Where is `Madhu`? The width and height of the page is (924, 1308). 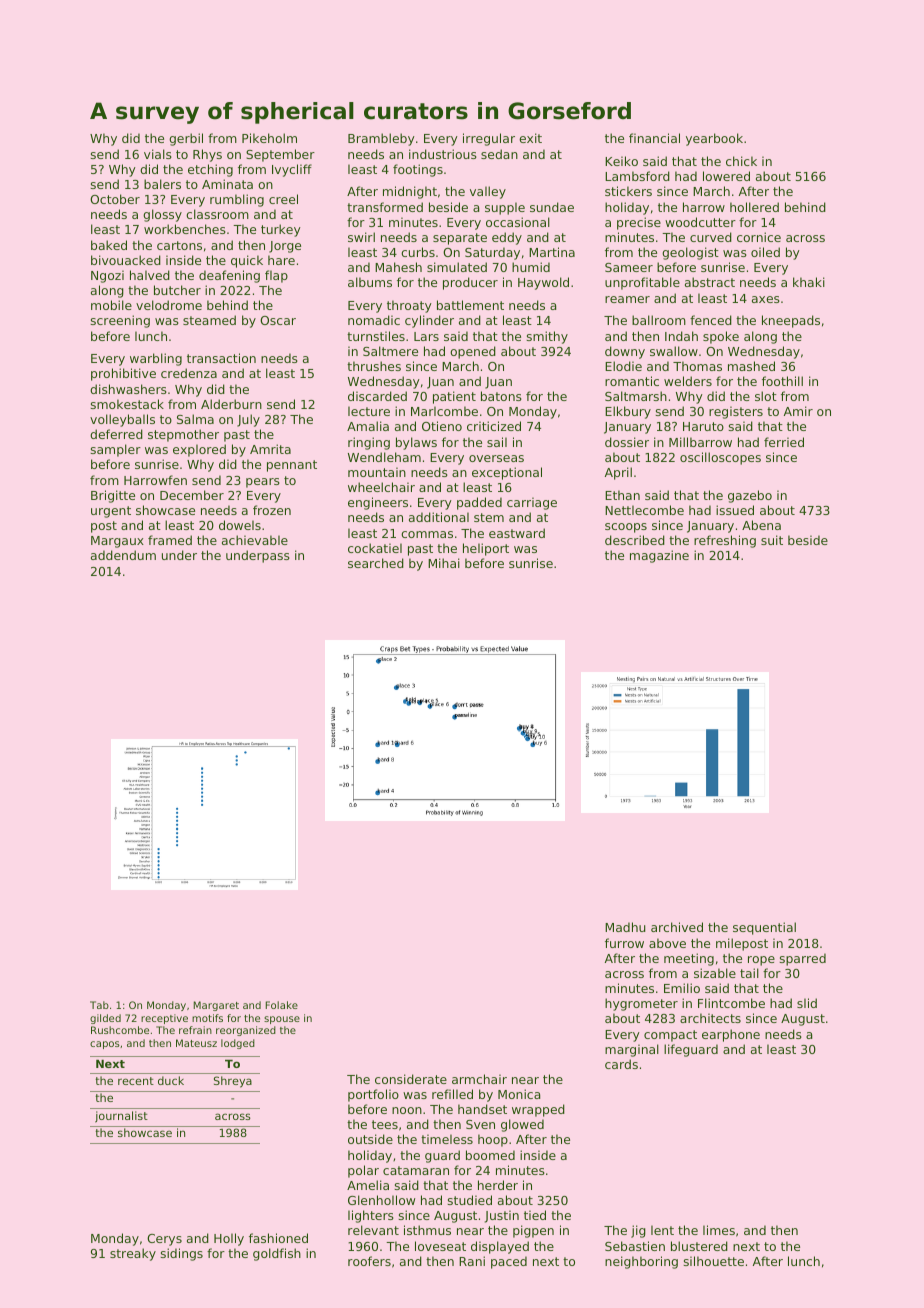 Madhu is located at coordinates (625, 927).
